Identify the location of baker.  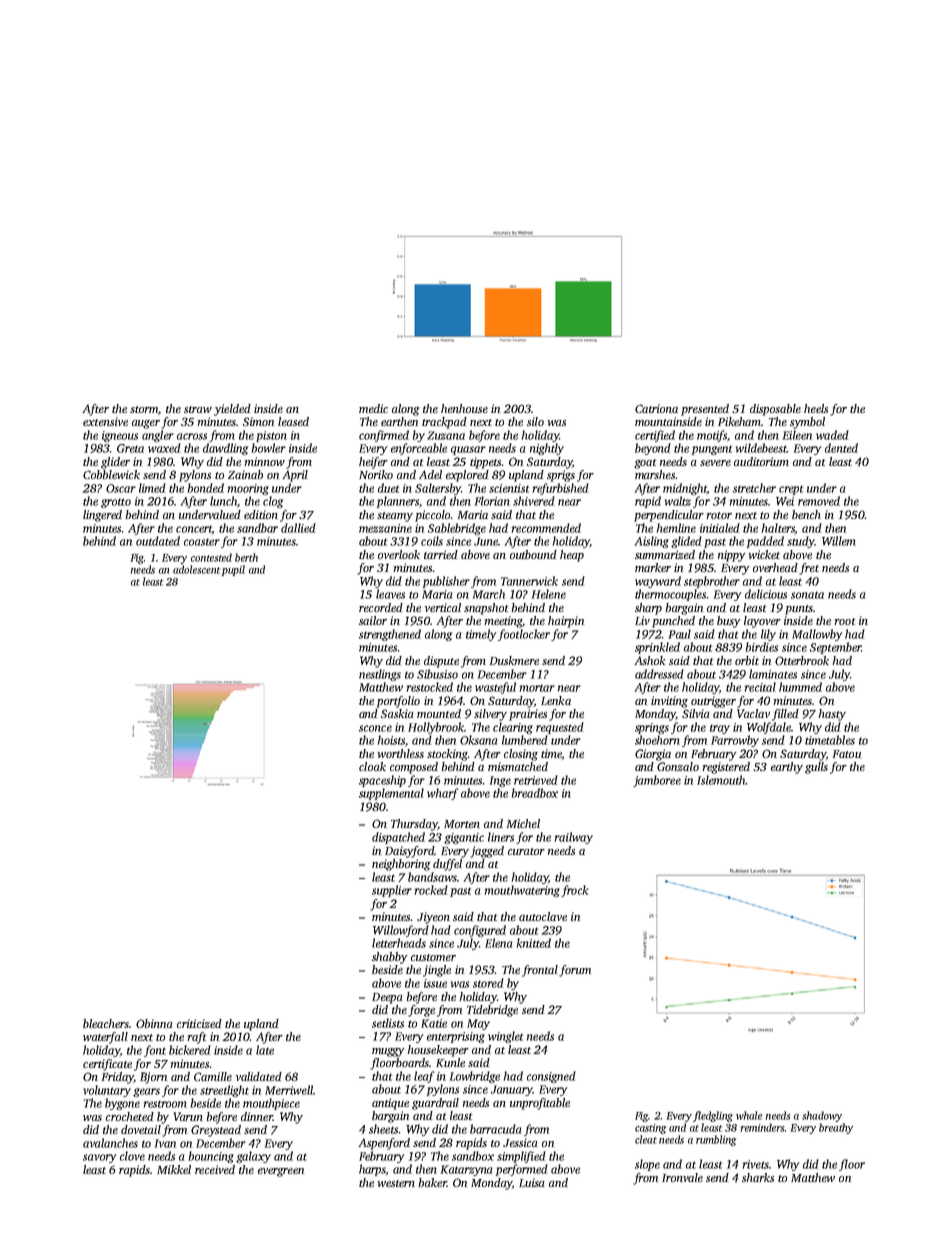
(432, 1182).
